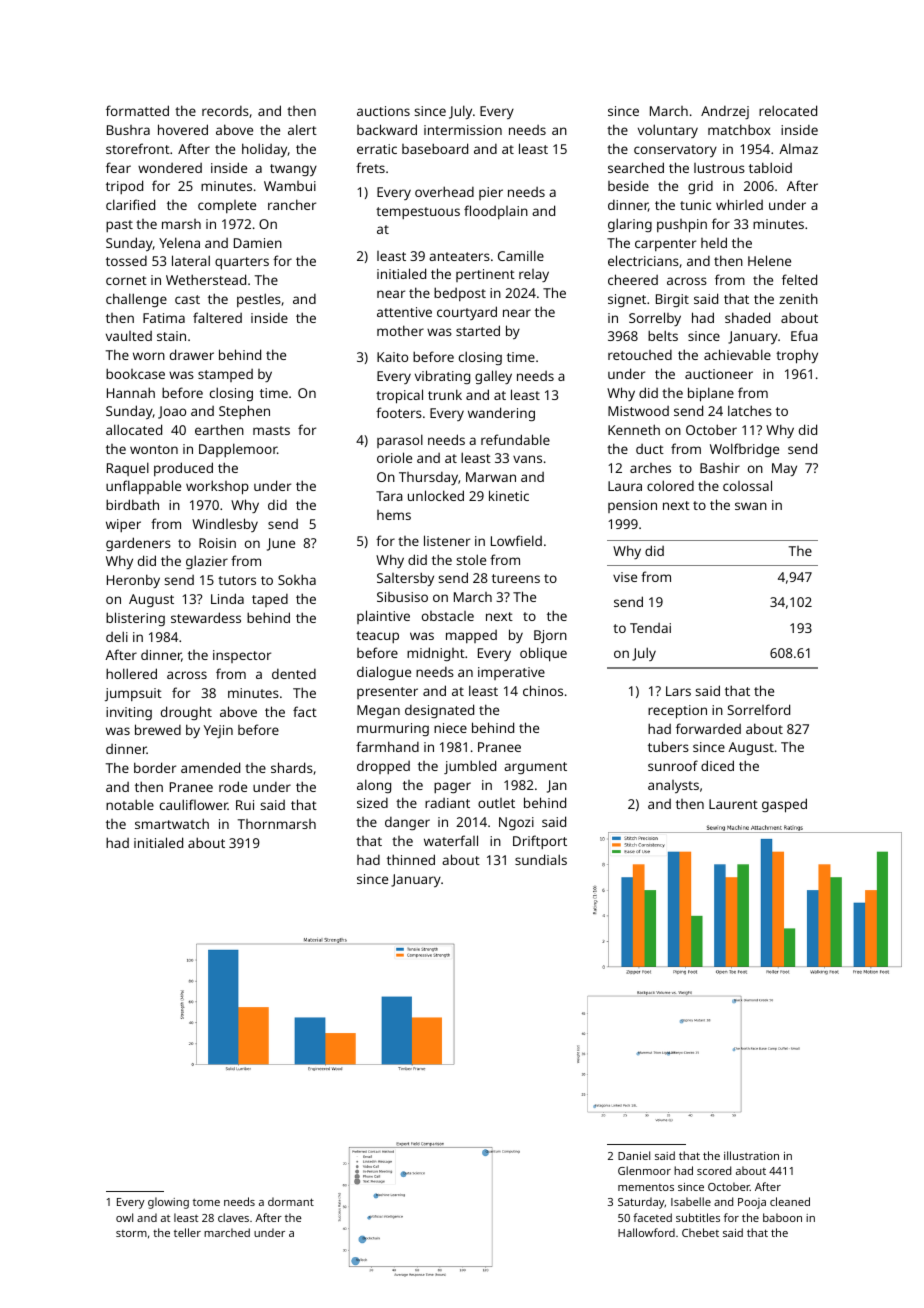 The width and height of the image is (924, 1308). Describe the element at coordinates (695, 205) in the image. I see `tunic` at that location.
